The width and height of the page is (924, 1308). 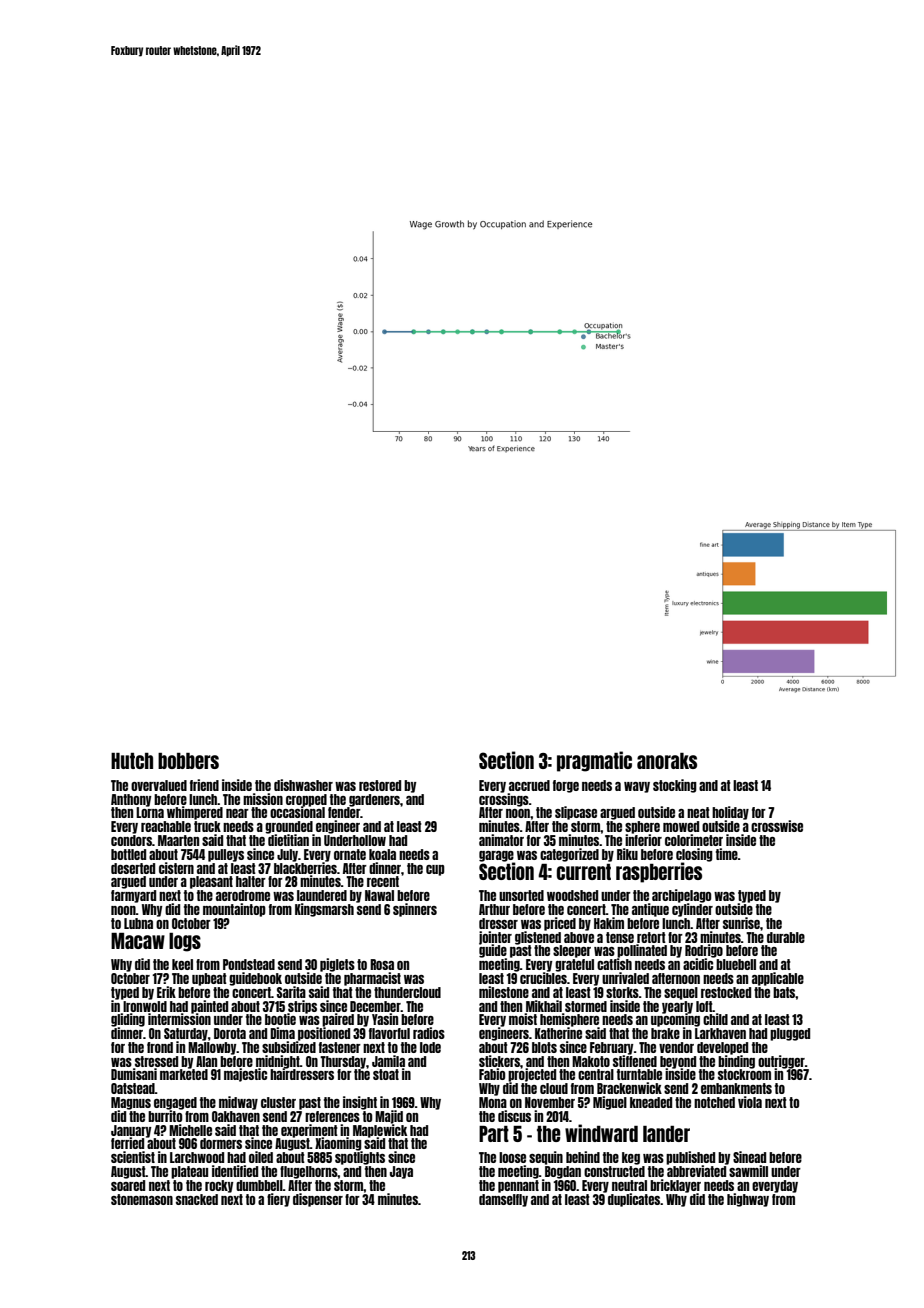 What do you see at coordinates (185, 942) in the page?
I see `logs` at bounding box center [185, 942].
